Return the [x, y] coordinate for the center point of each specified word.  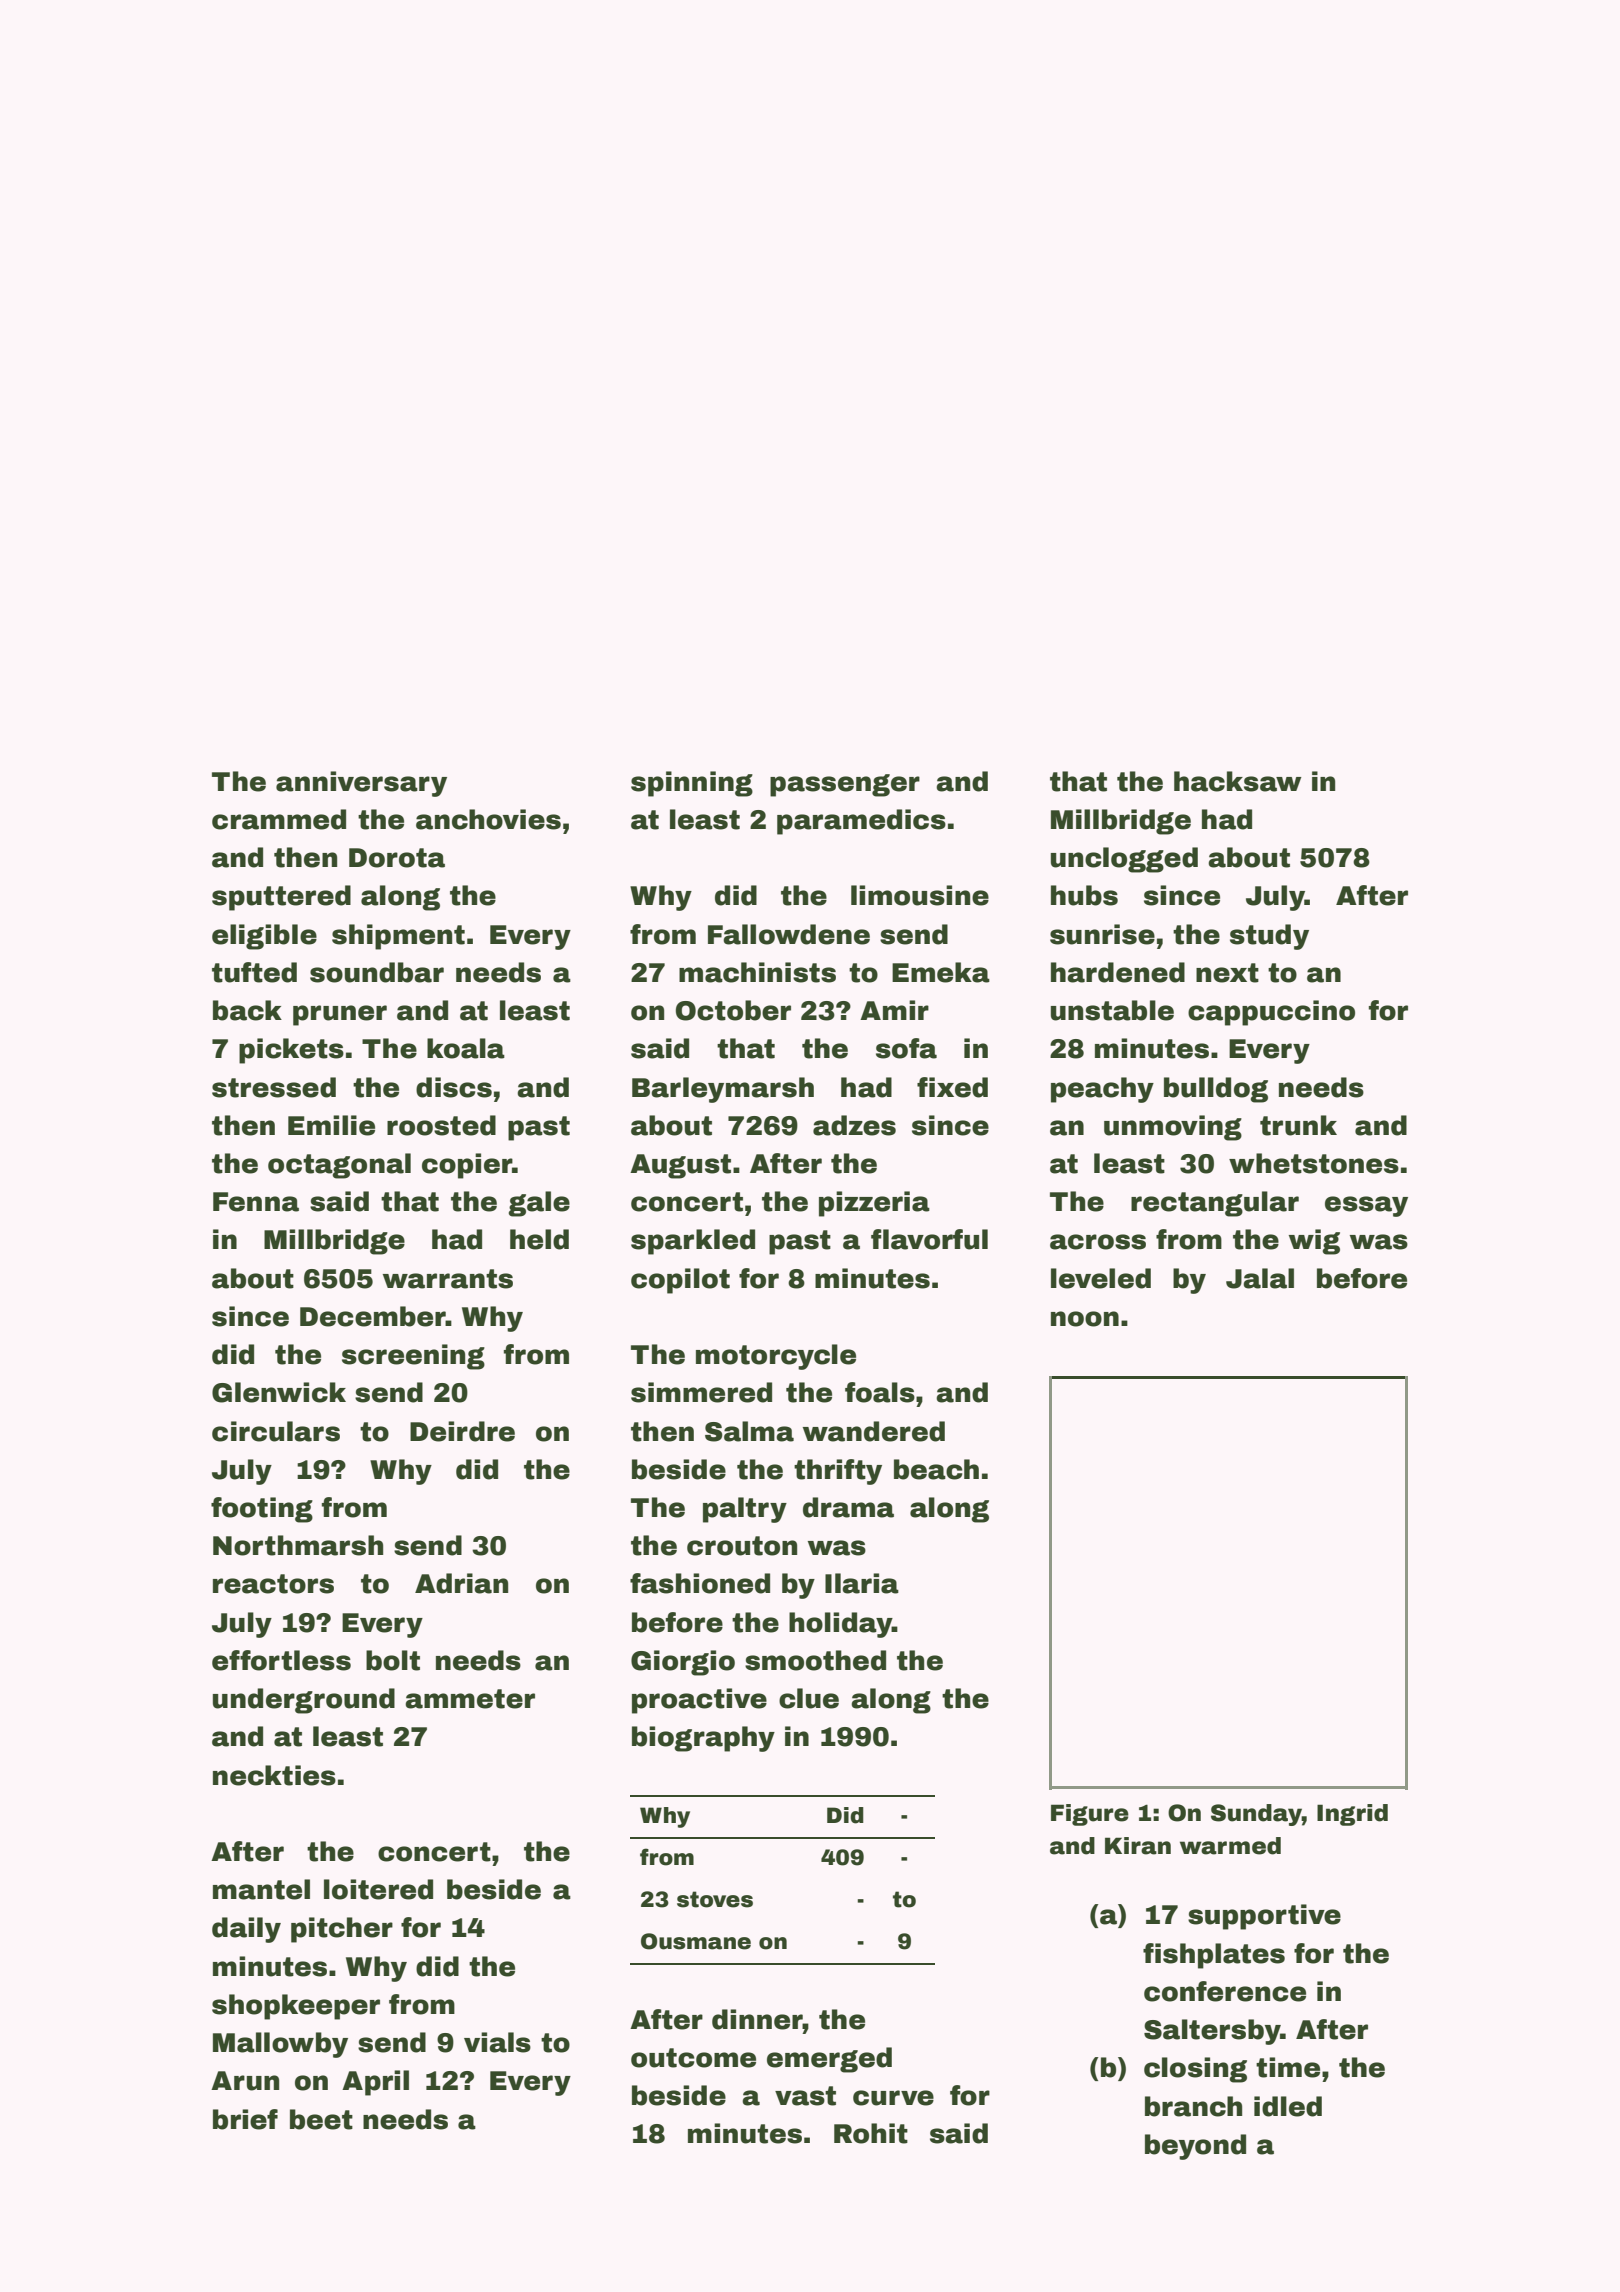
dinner [757, 2019]
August [680, 1166]
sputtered [281, 898]
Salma [749, 1431]
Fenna [256, 1202]
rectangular [1215, 1204]
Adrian [461, 1583]
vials [497, 2042]
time [1288, 2067]
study [1269, 937]
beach [936, 1469]
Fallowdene [789, 934]
